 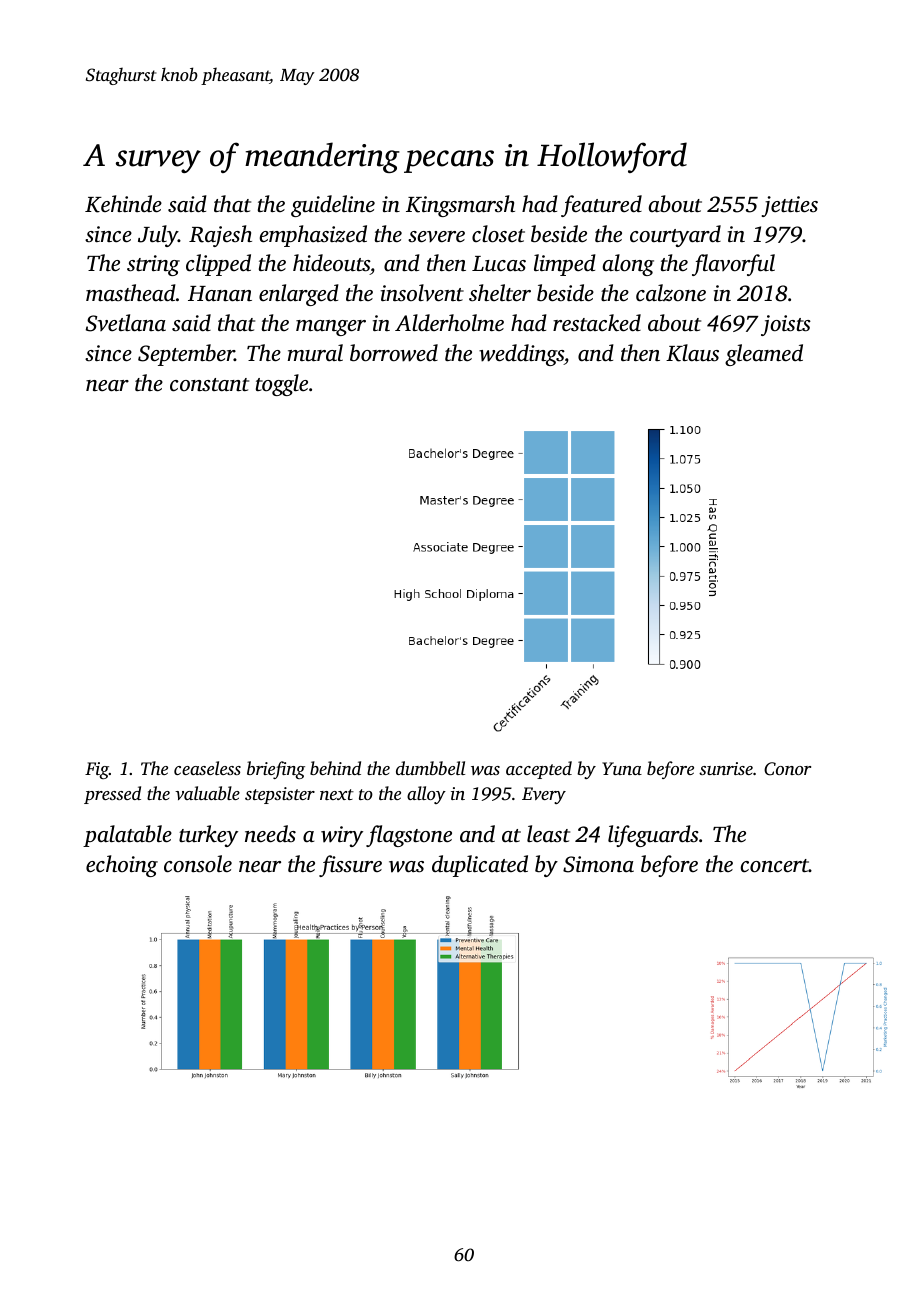 What do you see at coordinates (726, 768) in the screenshot?
I see `sunrise` at bounding box center [726, 768].
